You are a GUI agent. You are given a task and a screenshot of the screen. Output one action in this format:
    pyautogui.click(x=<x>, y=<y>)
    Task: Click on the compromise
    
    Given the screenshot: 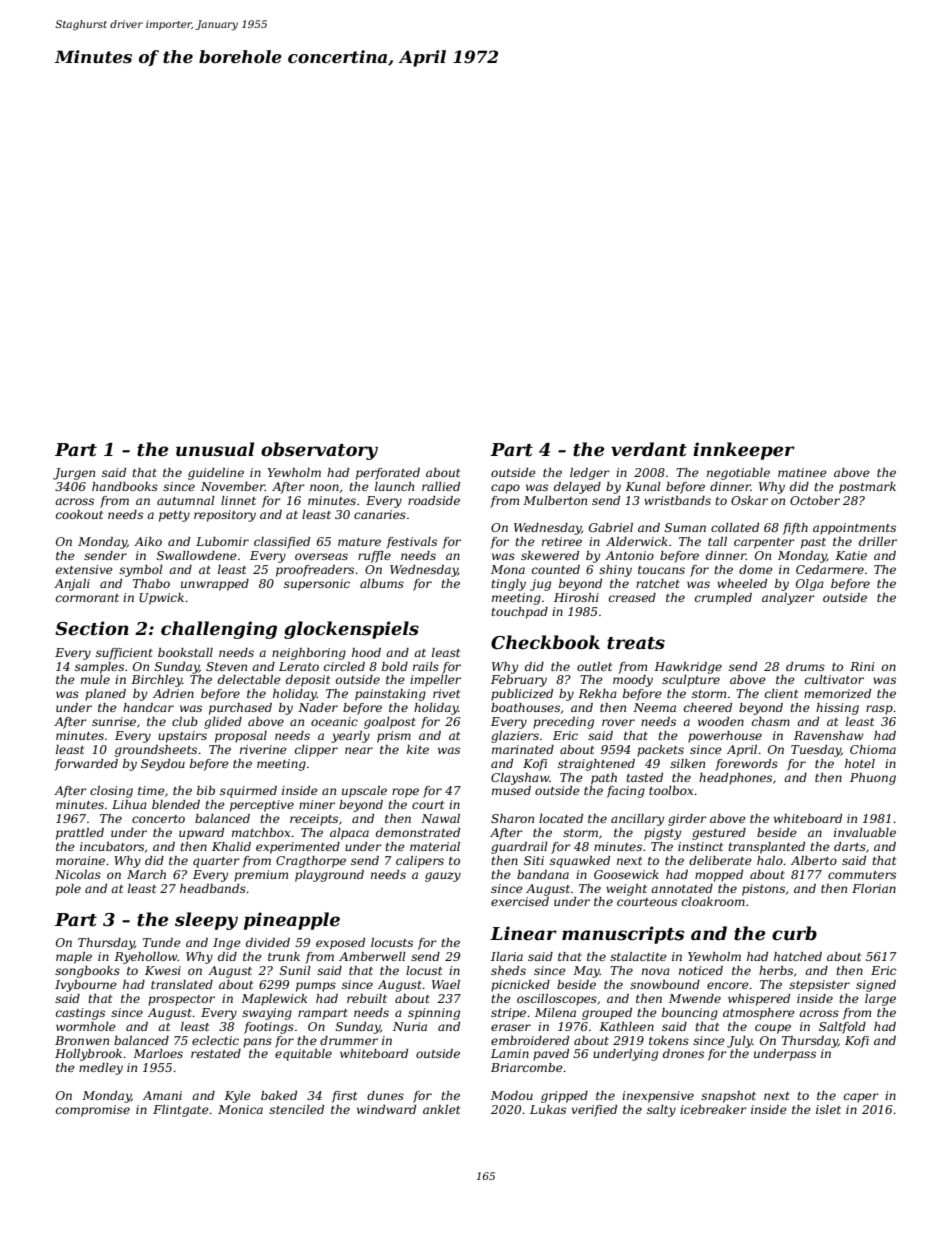 What is the action you would take?
    pyautogui.click(x=93, y=1111)
